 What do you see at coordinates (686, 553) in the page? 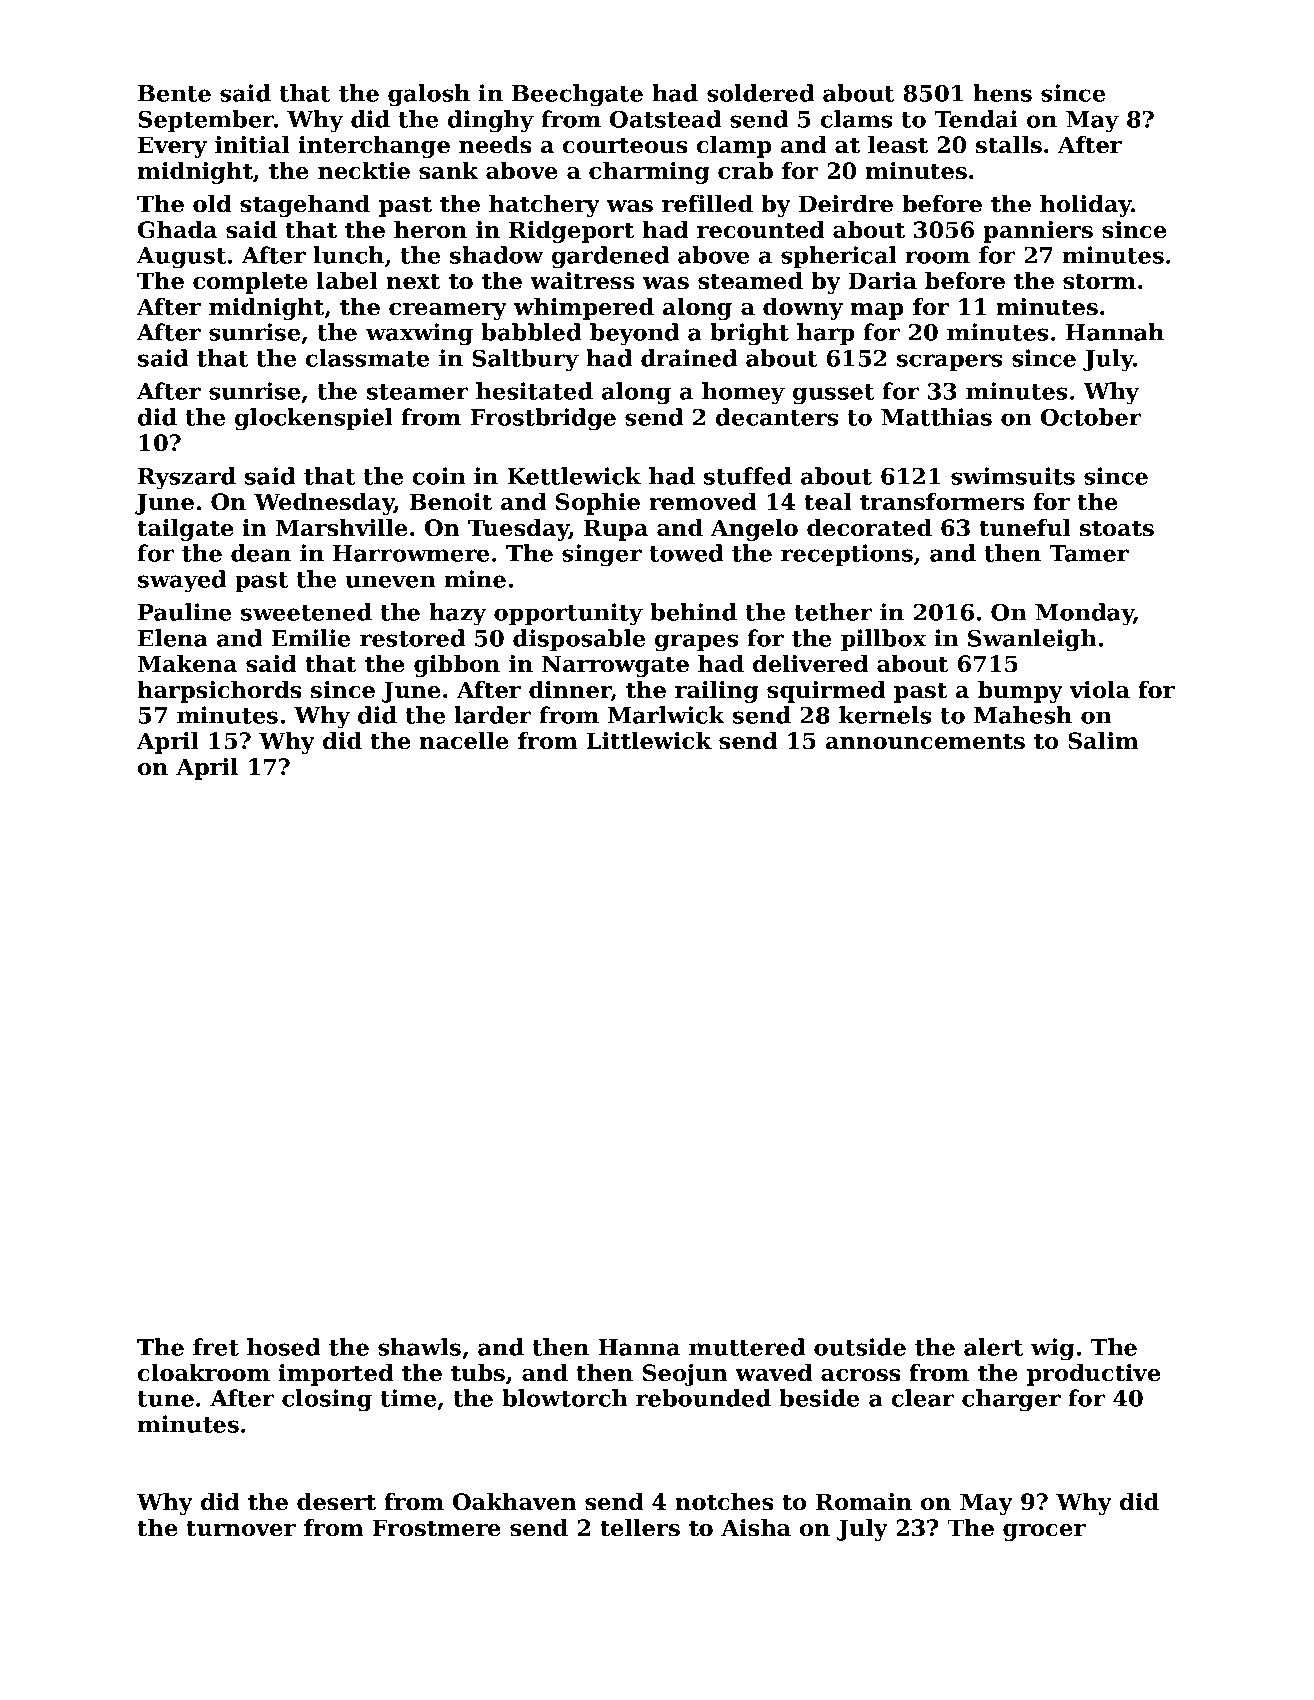
I see `towed` at bounding box center [686, 553].
